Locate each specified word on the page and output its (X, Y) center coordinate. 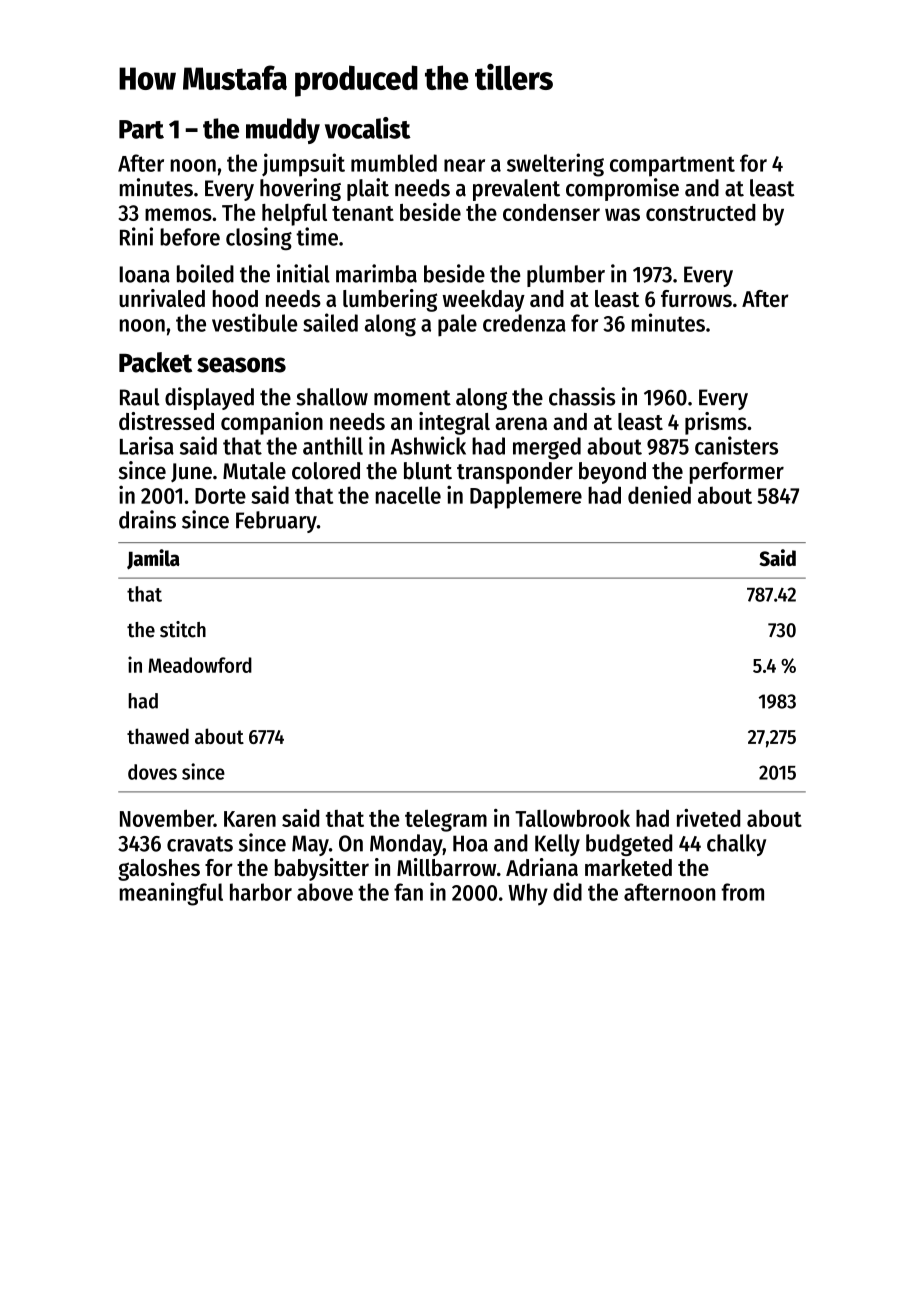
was (622, 214)
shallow (332, 397)
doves (152, 772)
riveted (708, 818)
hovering (300, 189)
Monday (406, 845)
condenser (551, 212)
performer (737, 473)
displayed (209, 398)
